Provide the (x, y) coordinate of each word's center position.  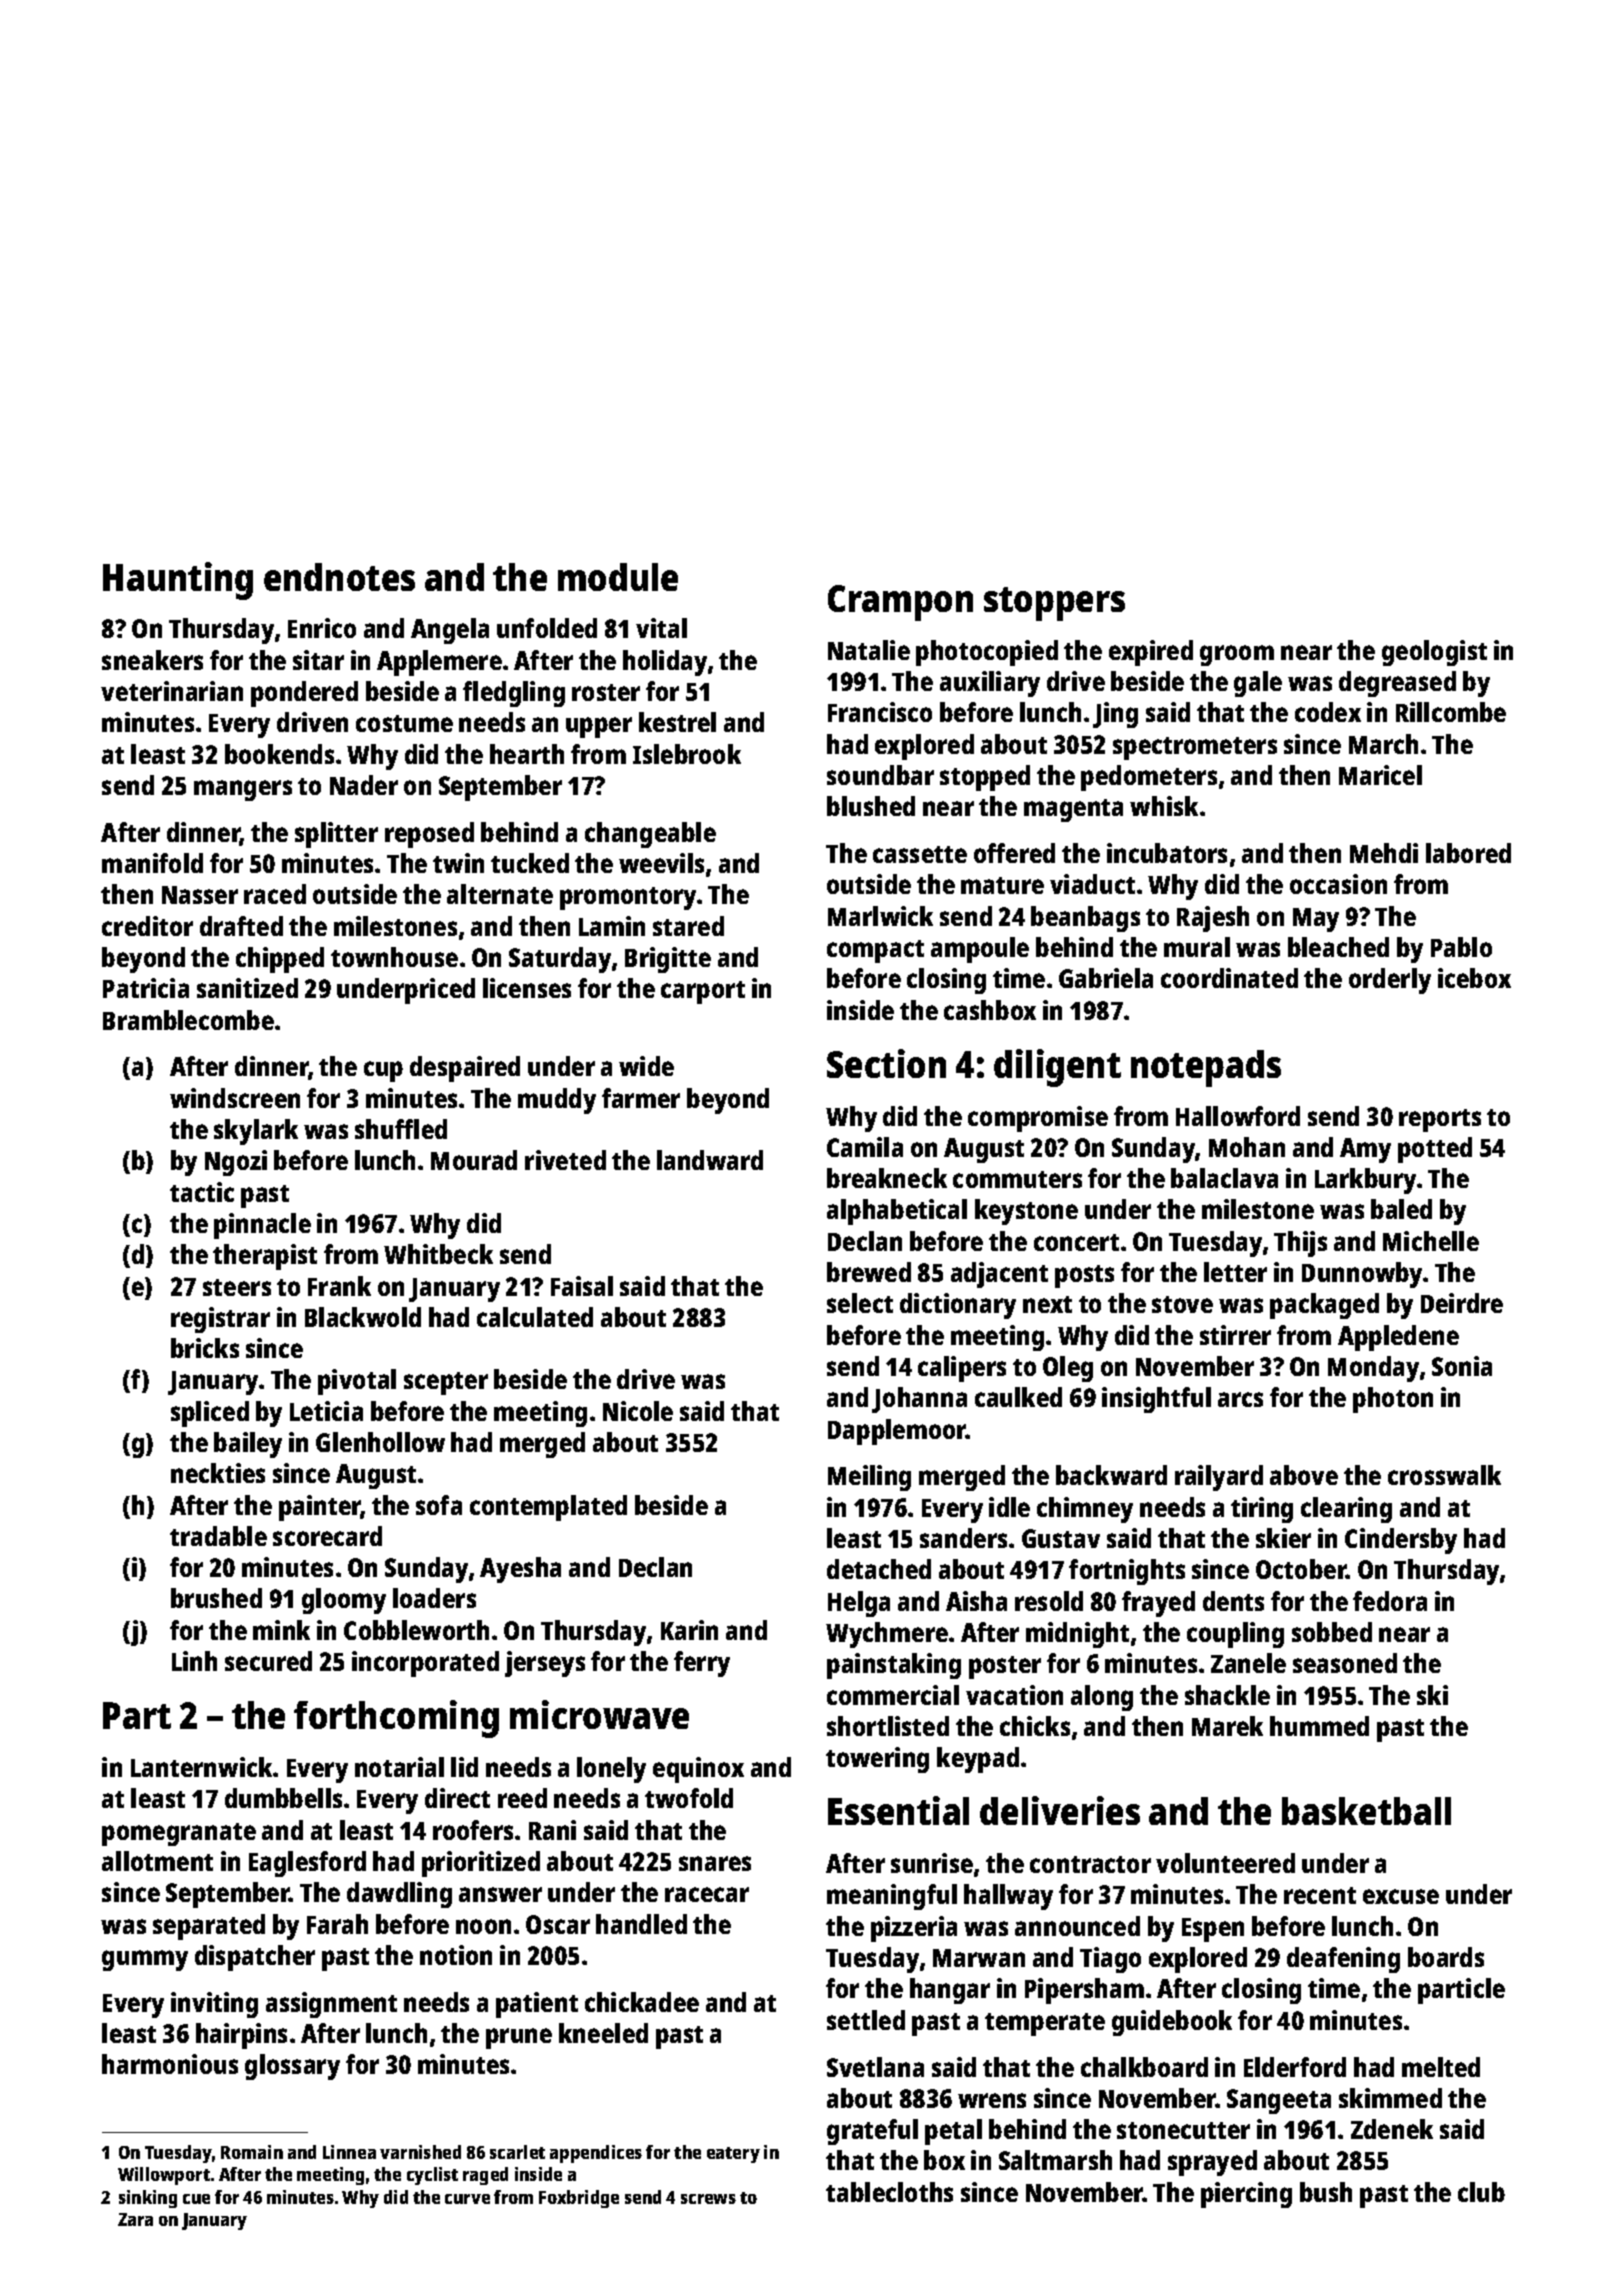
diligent (1057, 1068)
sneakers (152, 660)
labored (1468, 853)
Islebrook (687, 754)
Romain (252, 2152)
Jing (1115, 715)
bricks (205, 1348)
